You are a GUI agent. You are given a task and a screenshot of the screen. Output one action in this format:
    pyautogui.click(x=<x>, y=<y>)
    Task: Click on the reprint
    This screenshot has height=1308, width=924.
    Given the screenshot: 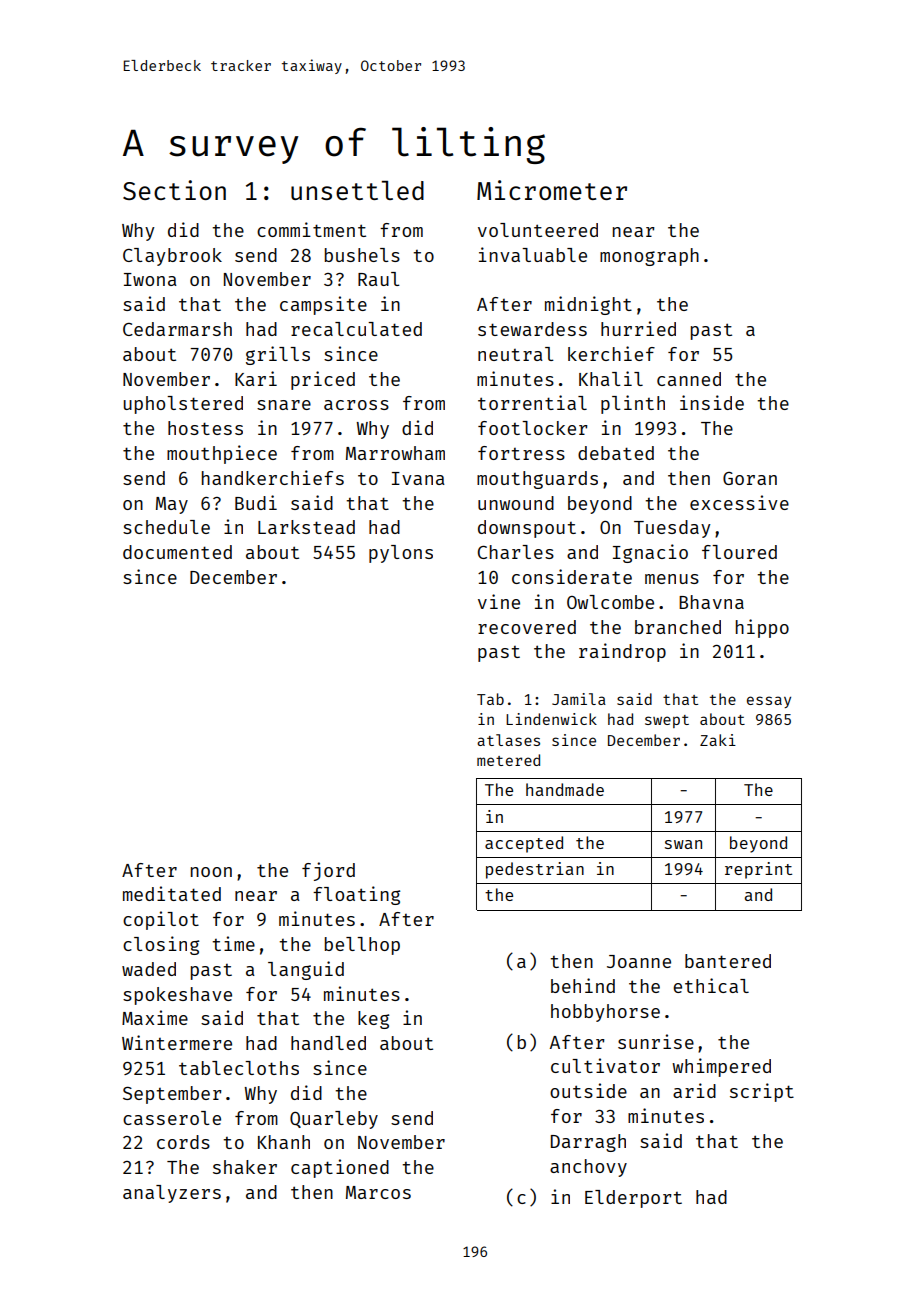 What is the action you would take?
    pyautogui.click(x=758, y=870)
